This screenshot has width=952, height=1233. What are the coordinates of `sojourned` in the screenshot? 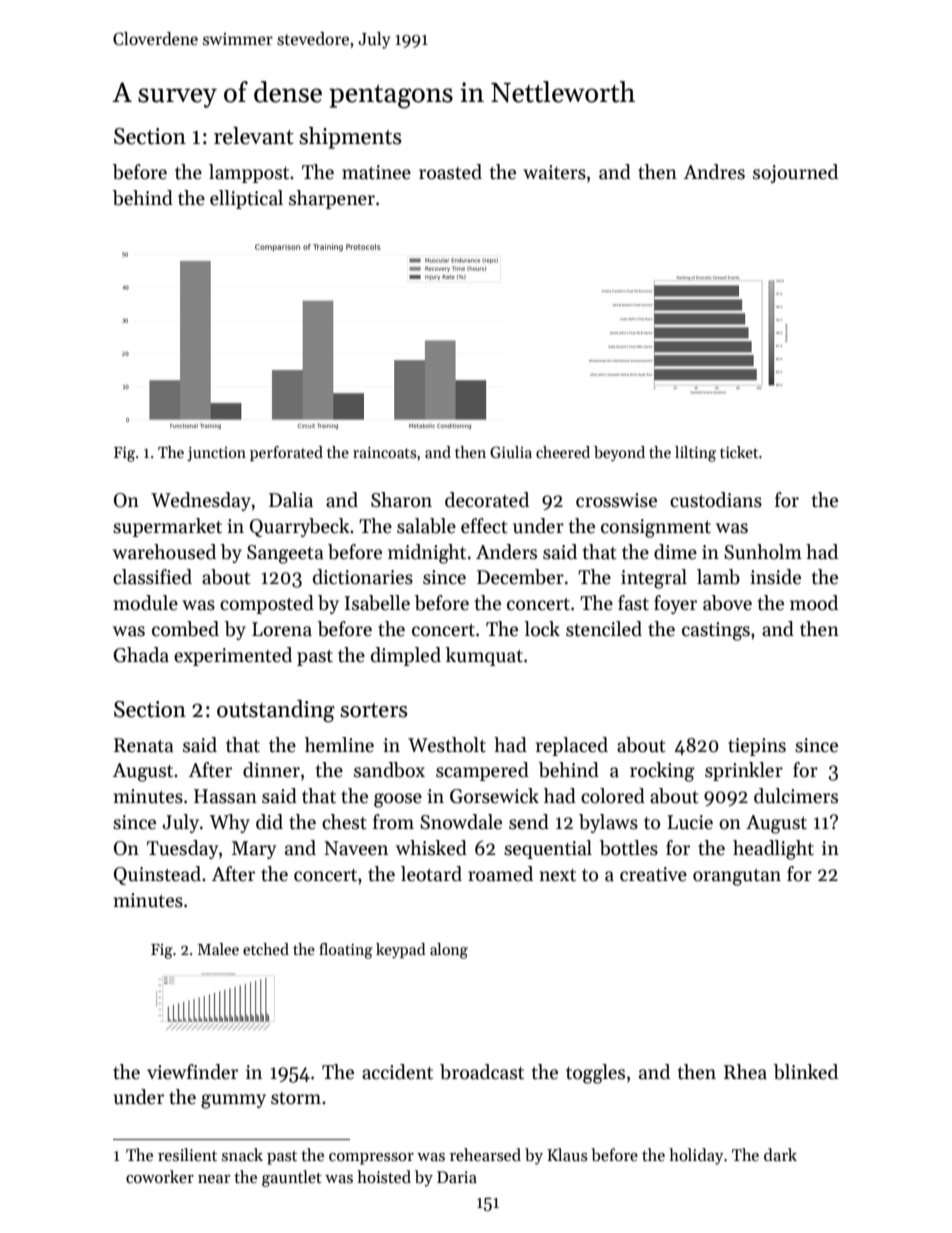 It's located at (795, 173).
